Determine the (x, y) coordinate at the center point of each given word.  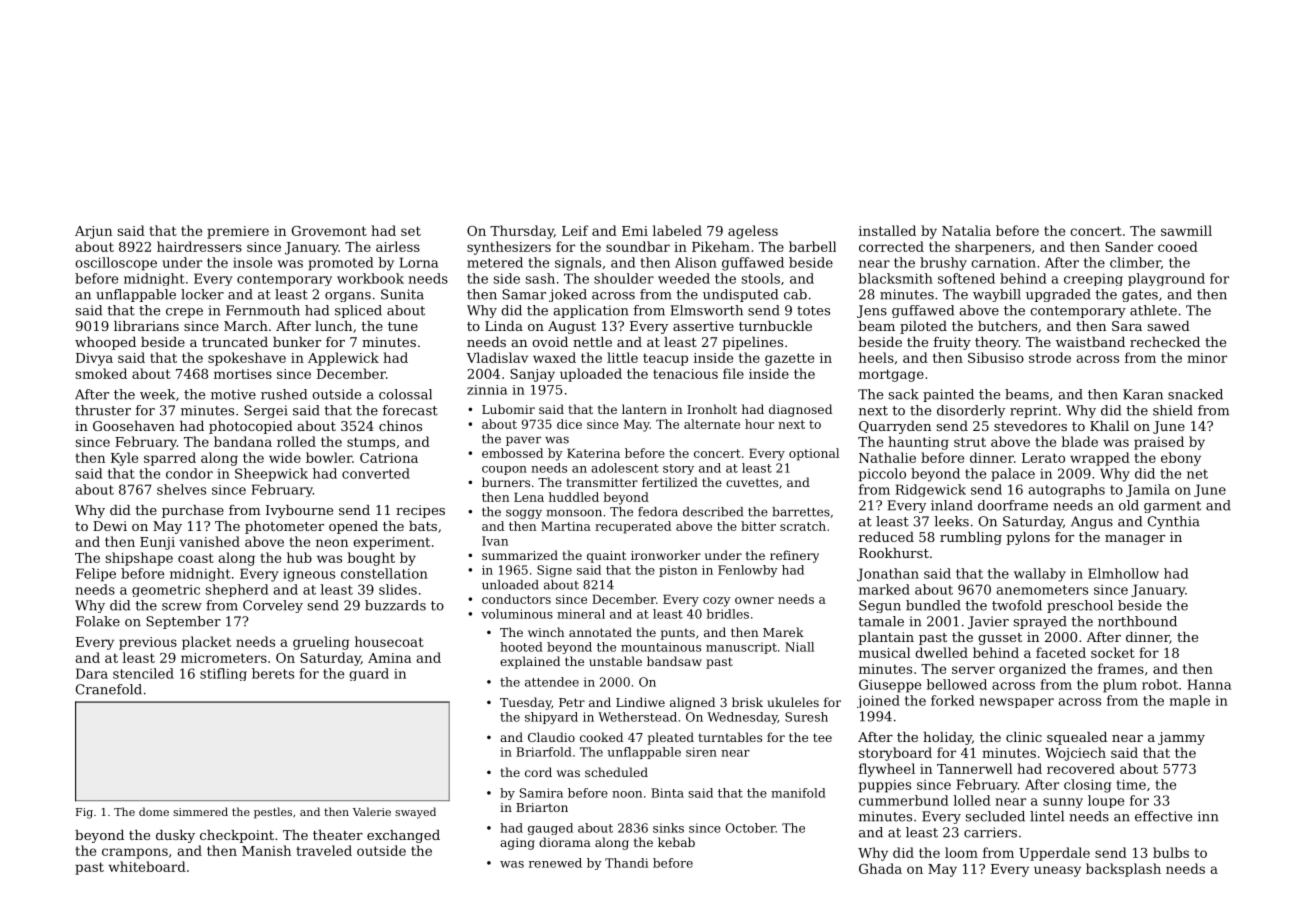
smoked (101, 373)
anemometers (1042, 590)
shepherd (236, 590)
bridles (727, 614)
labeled (677, 230)
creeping (1093, 280)
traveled (324, 850)
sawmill (1186, 230)
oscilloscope (116, 264)
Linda (504, 326)
